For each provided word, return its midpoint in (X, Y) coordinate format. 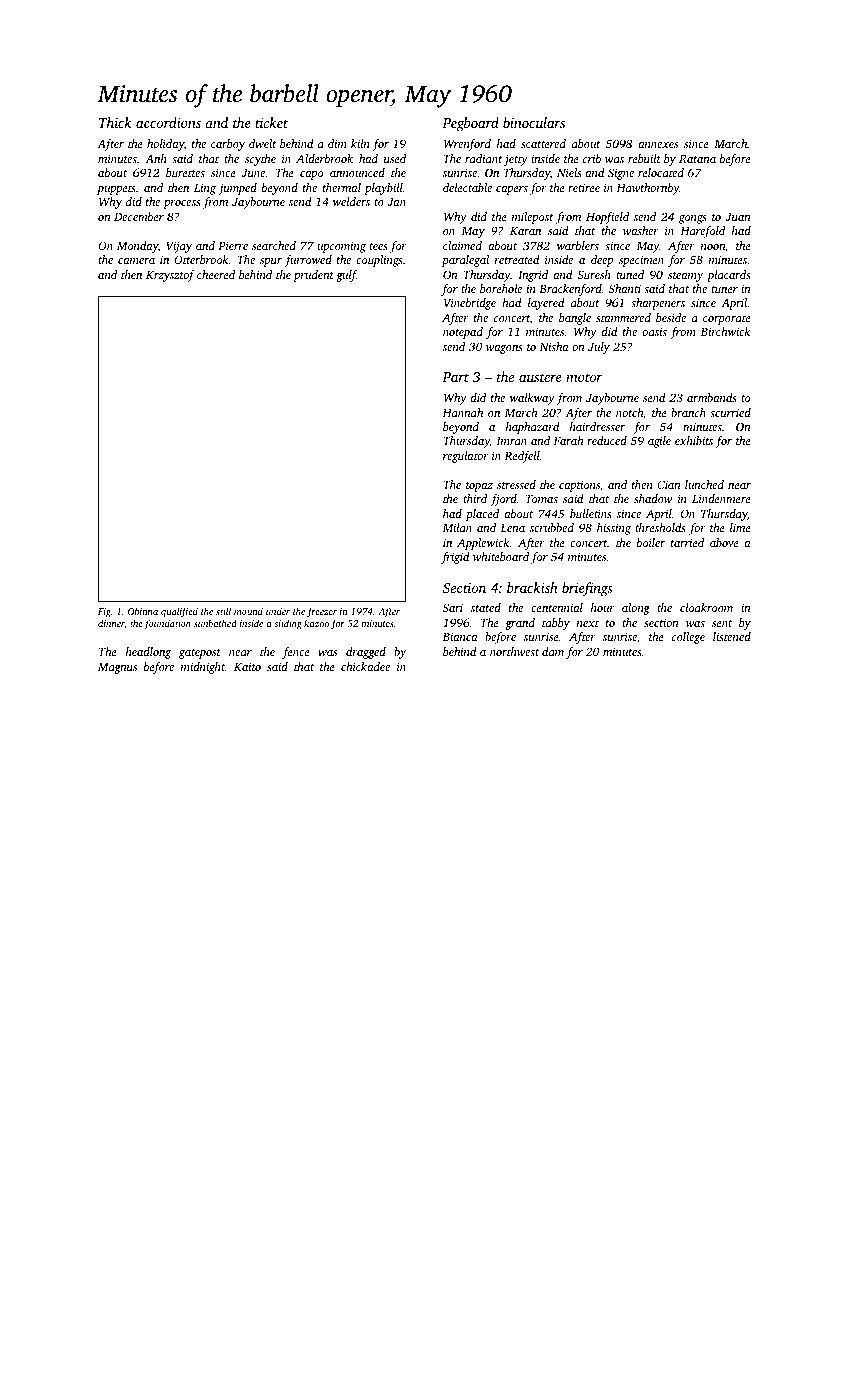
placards (729, 276)
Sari (453, 607)
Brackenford (570, 290)
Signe (621, 174)
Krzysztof (170, 276)
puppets (116, 190)
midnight (203, 668)
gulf (346, 276)
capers (512, 190)
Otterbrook (201, 259)
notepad (463, 333)
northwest (514, 651)
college (688, 638)
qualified (179, 612)
